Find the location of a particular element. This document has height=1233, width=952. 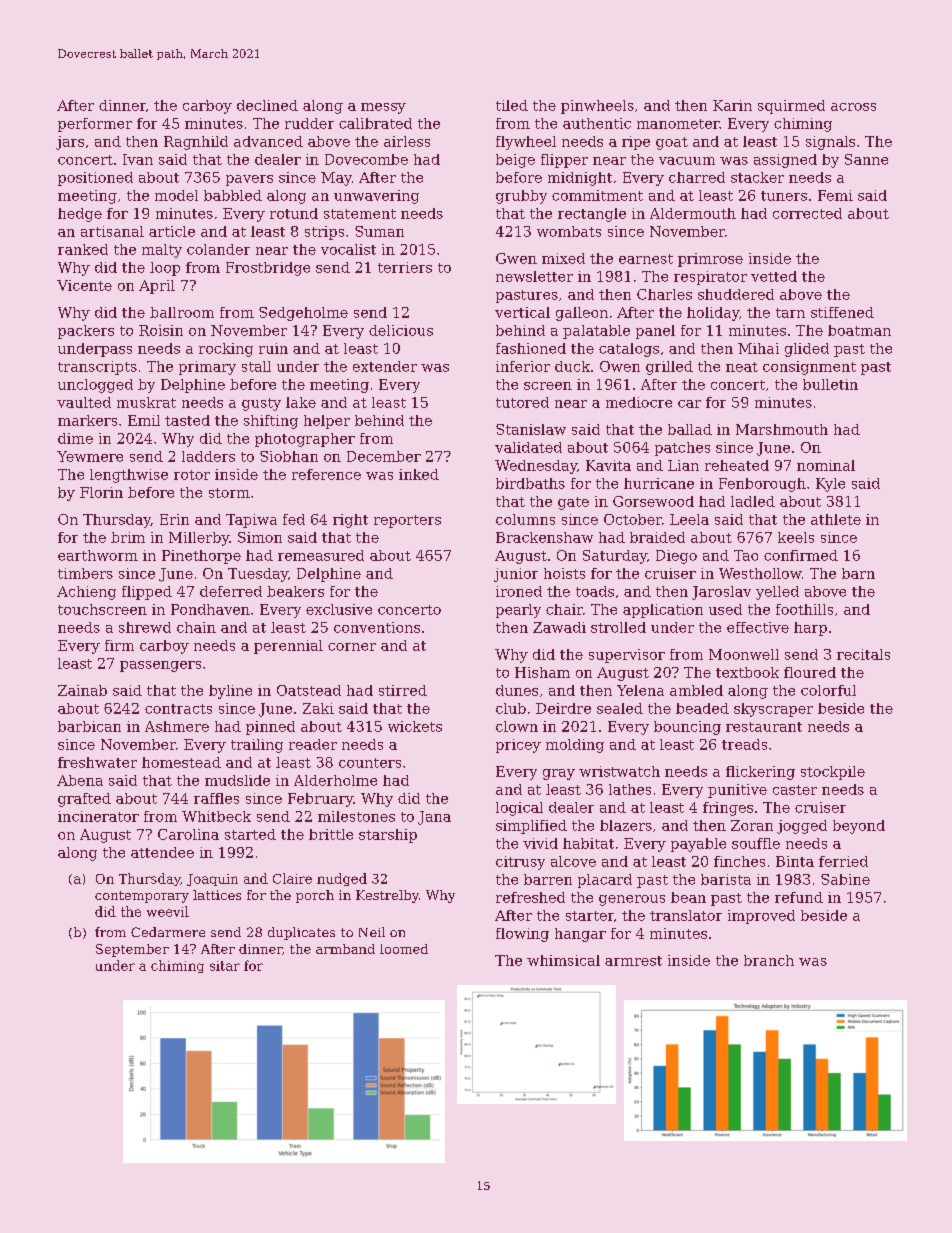

colander is located at coordinates (218, 249).
